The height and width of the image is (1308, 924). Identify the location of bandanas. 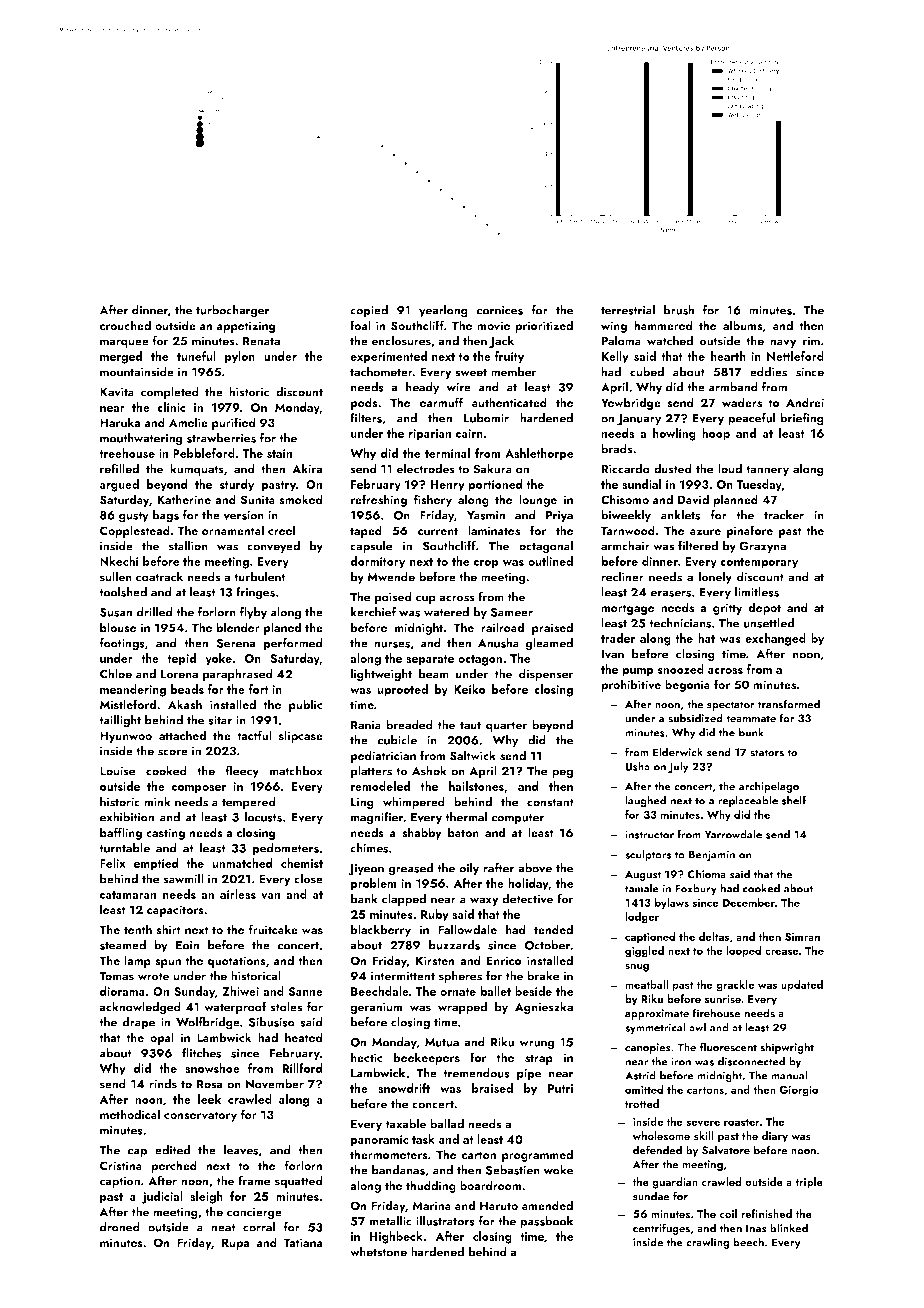
(398, 1170).
